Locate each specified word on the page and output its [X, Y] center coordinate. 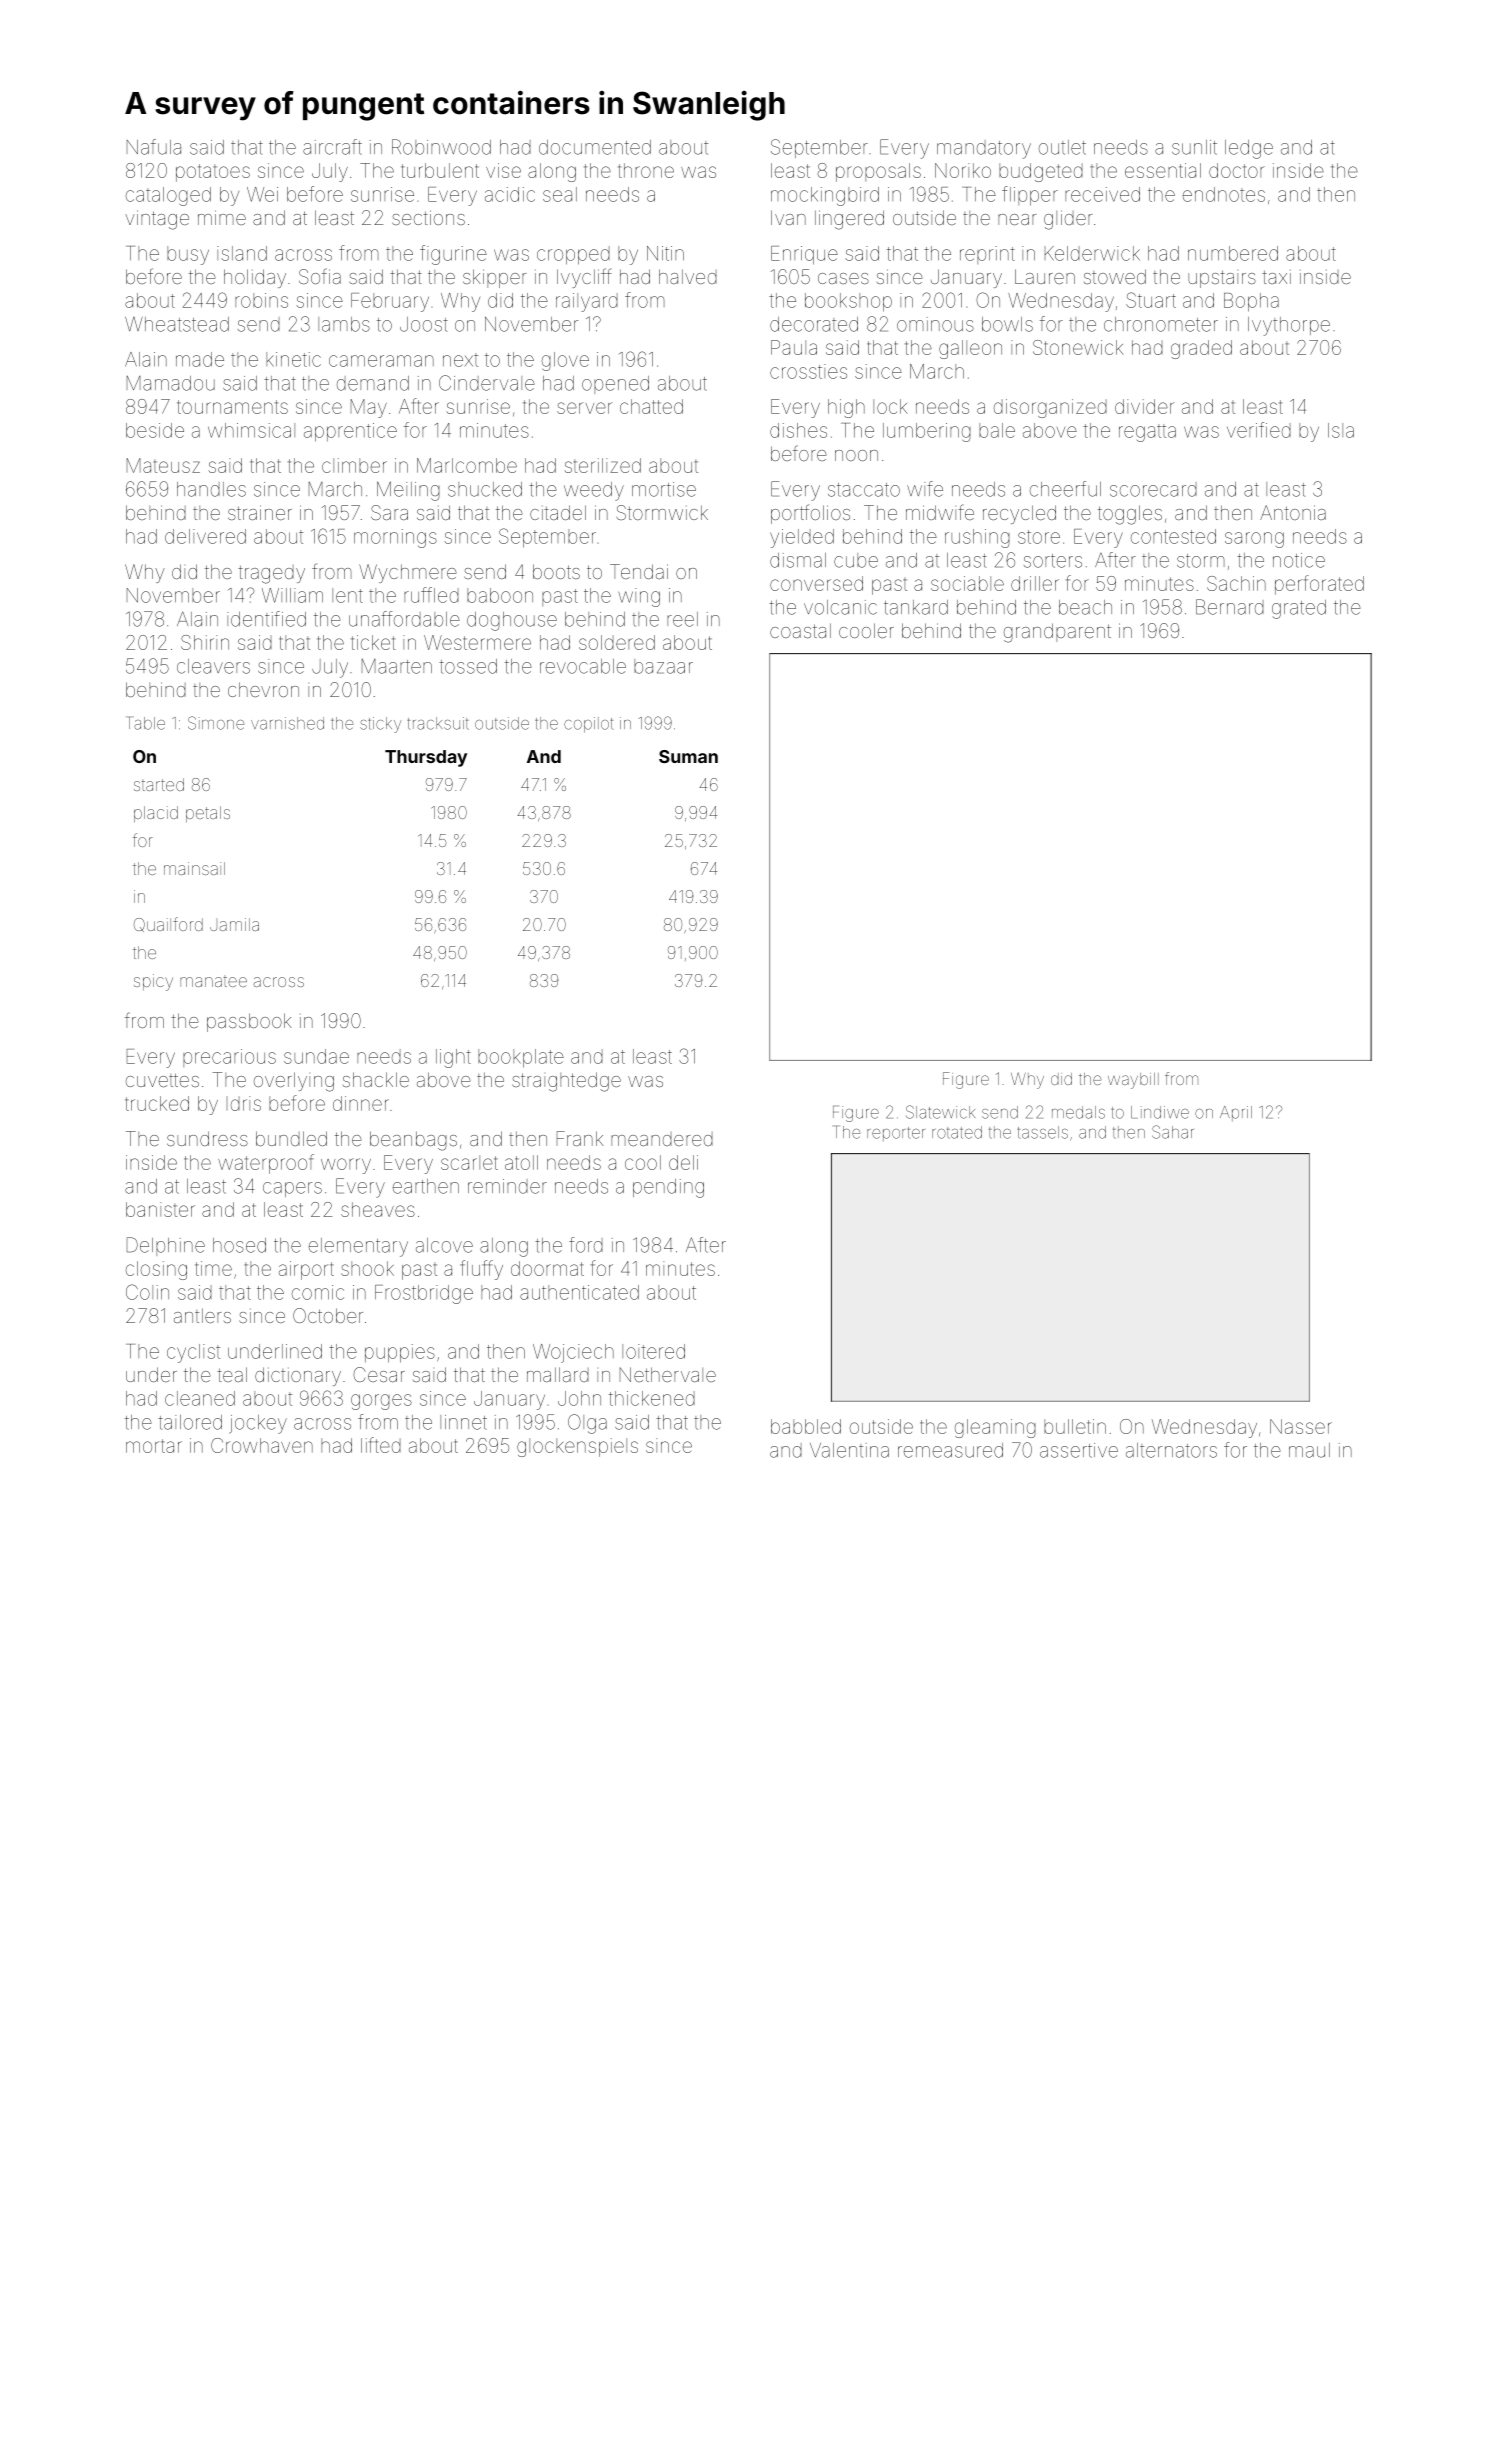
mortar [154, 1446]
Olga [587, 1424]
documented [595, 147]
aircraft [332, 147]
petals [208, 814]
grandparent [1057, 633]
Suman [688, 756]
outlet [1062, 147]
